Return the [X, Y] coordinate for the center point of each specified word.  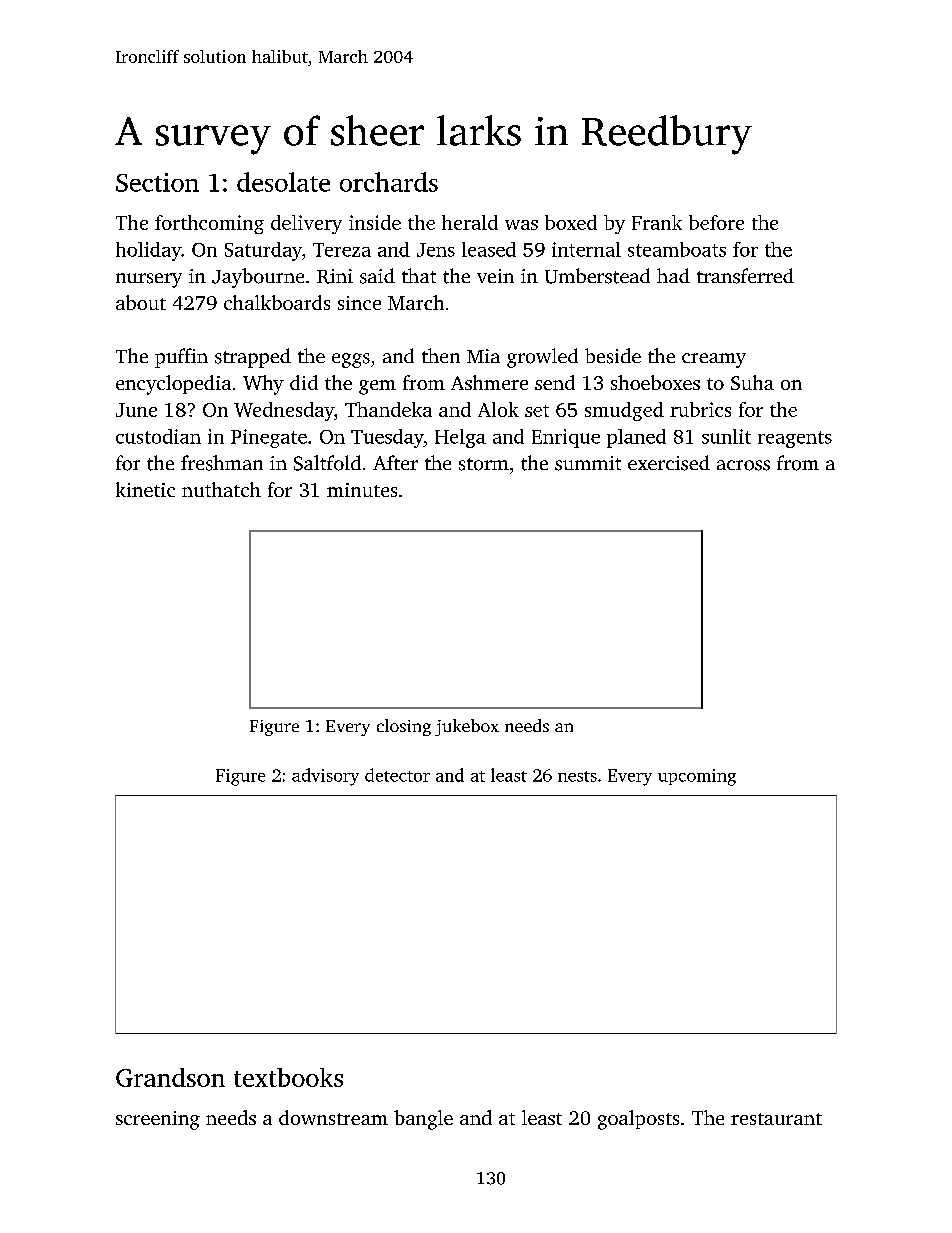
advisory [325, 777]
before [716, 222]
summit [588, 463]
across [743, 465]
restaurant [776, 1119]
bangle [423, 1120]
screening [158, 1120]
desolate [283, 182]
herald [470, 222]
